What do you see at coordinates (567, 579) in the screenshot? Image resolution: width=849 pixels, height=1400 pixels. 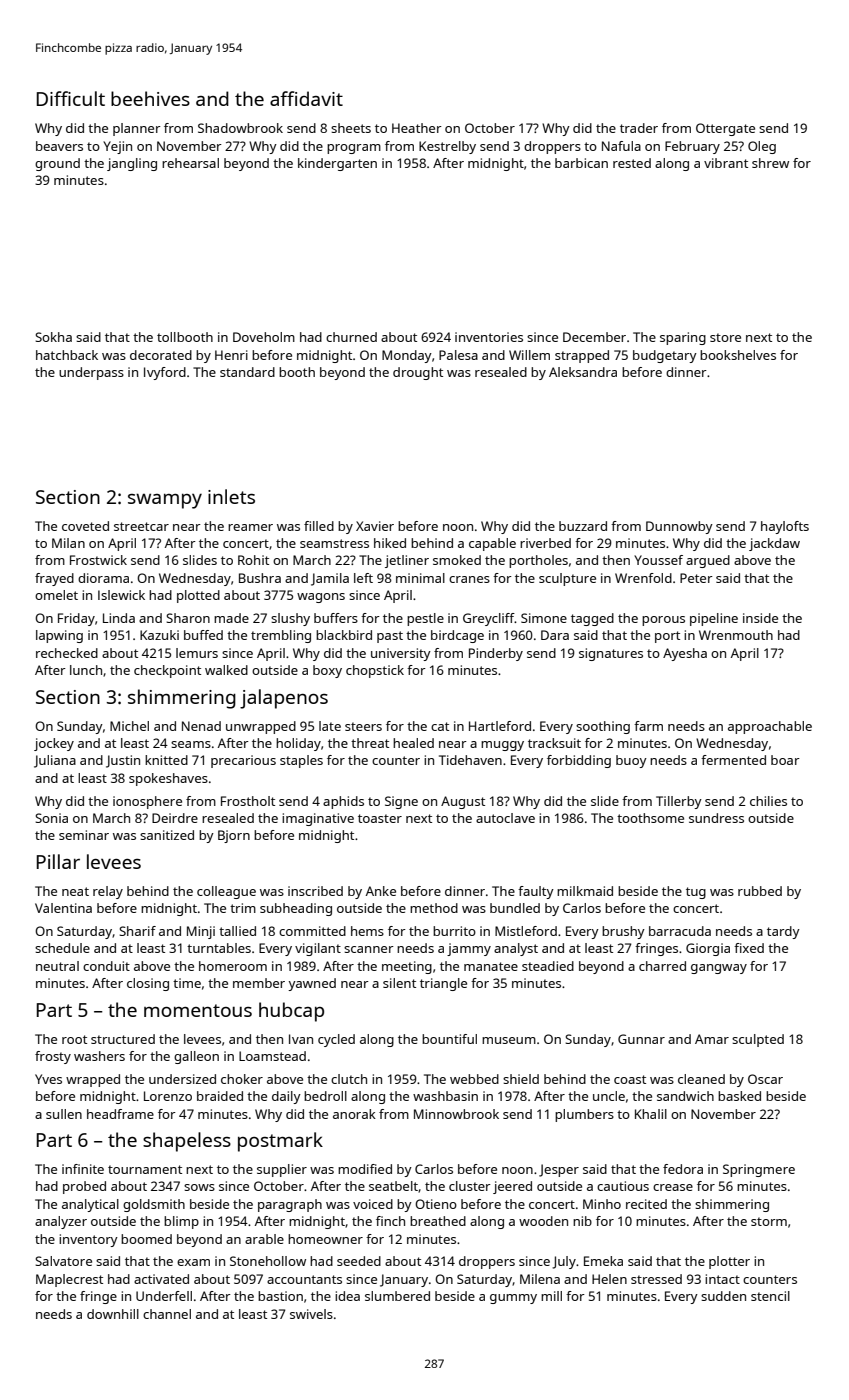 I see `sculpture` at bounding box center [567, 579].
